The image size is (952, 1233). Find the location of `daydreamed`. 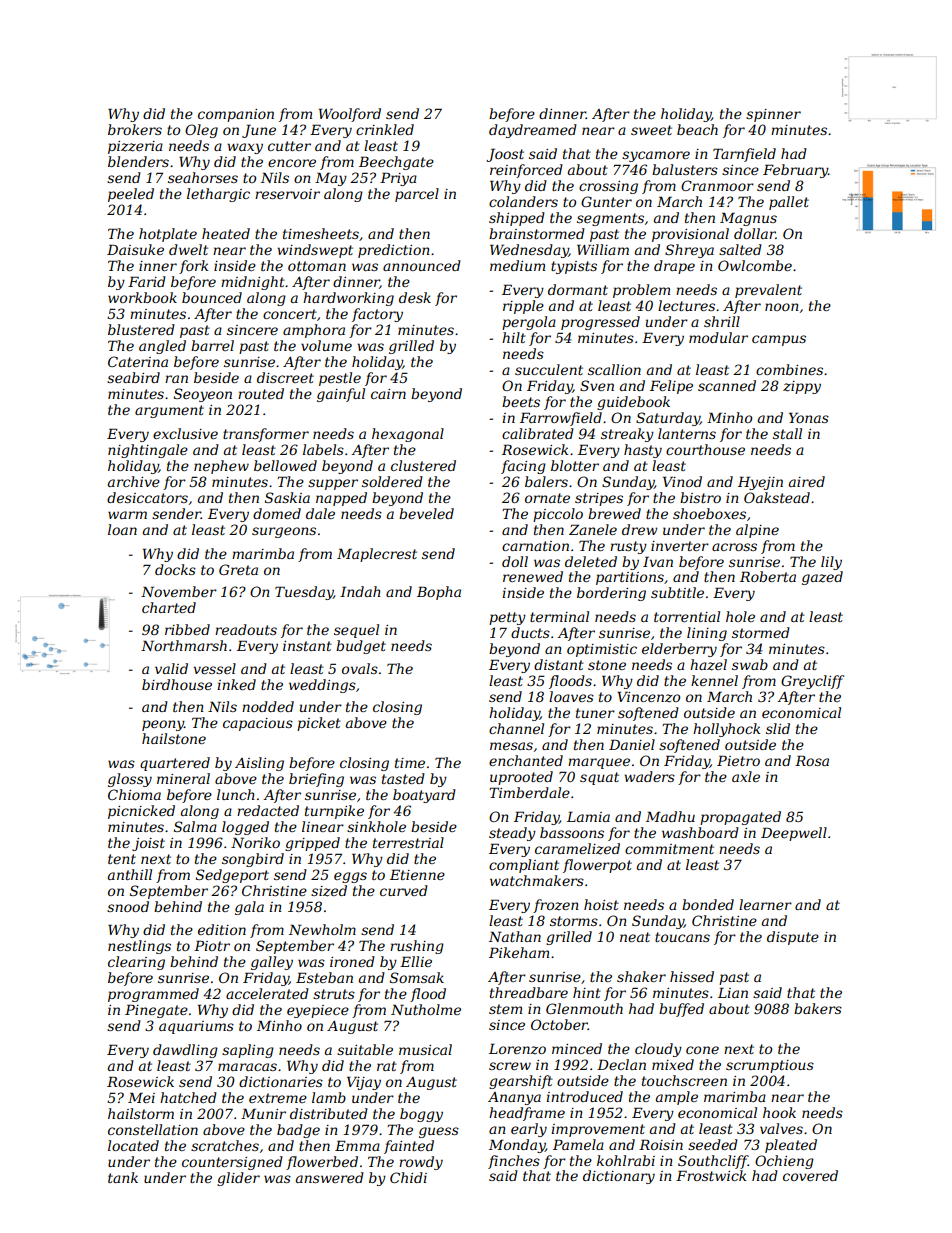

daydreamed is located at coordinates (533, 131).
